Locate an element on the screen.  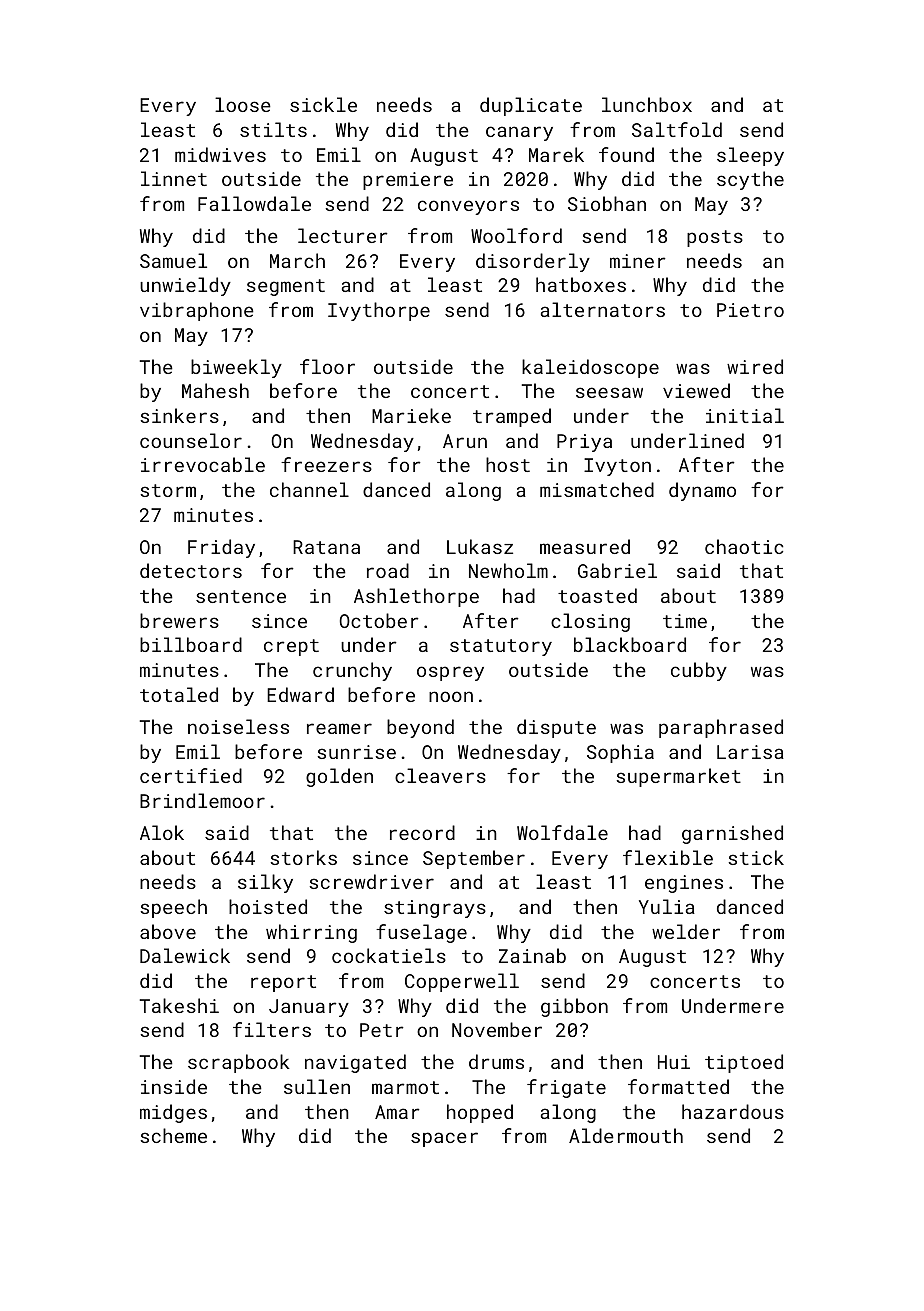
cubby is located at coordinates (699, 671).
